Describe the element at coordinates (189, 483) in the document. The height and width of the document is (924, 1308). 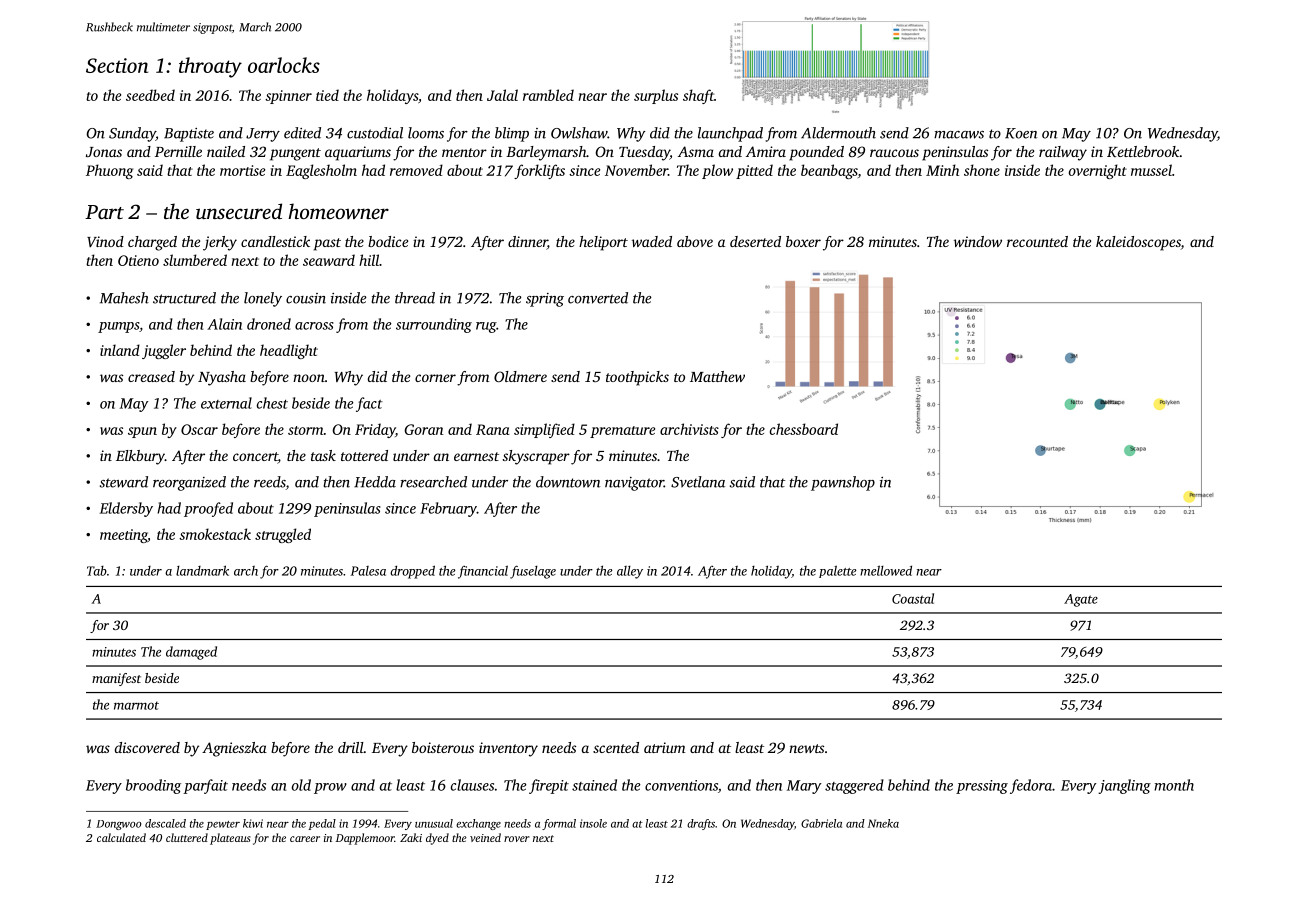
I see `reorganized` at that location.
